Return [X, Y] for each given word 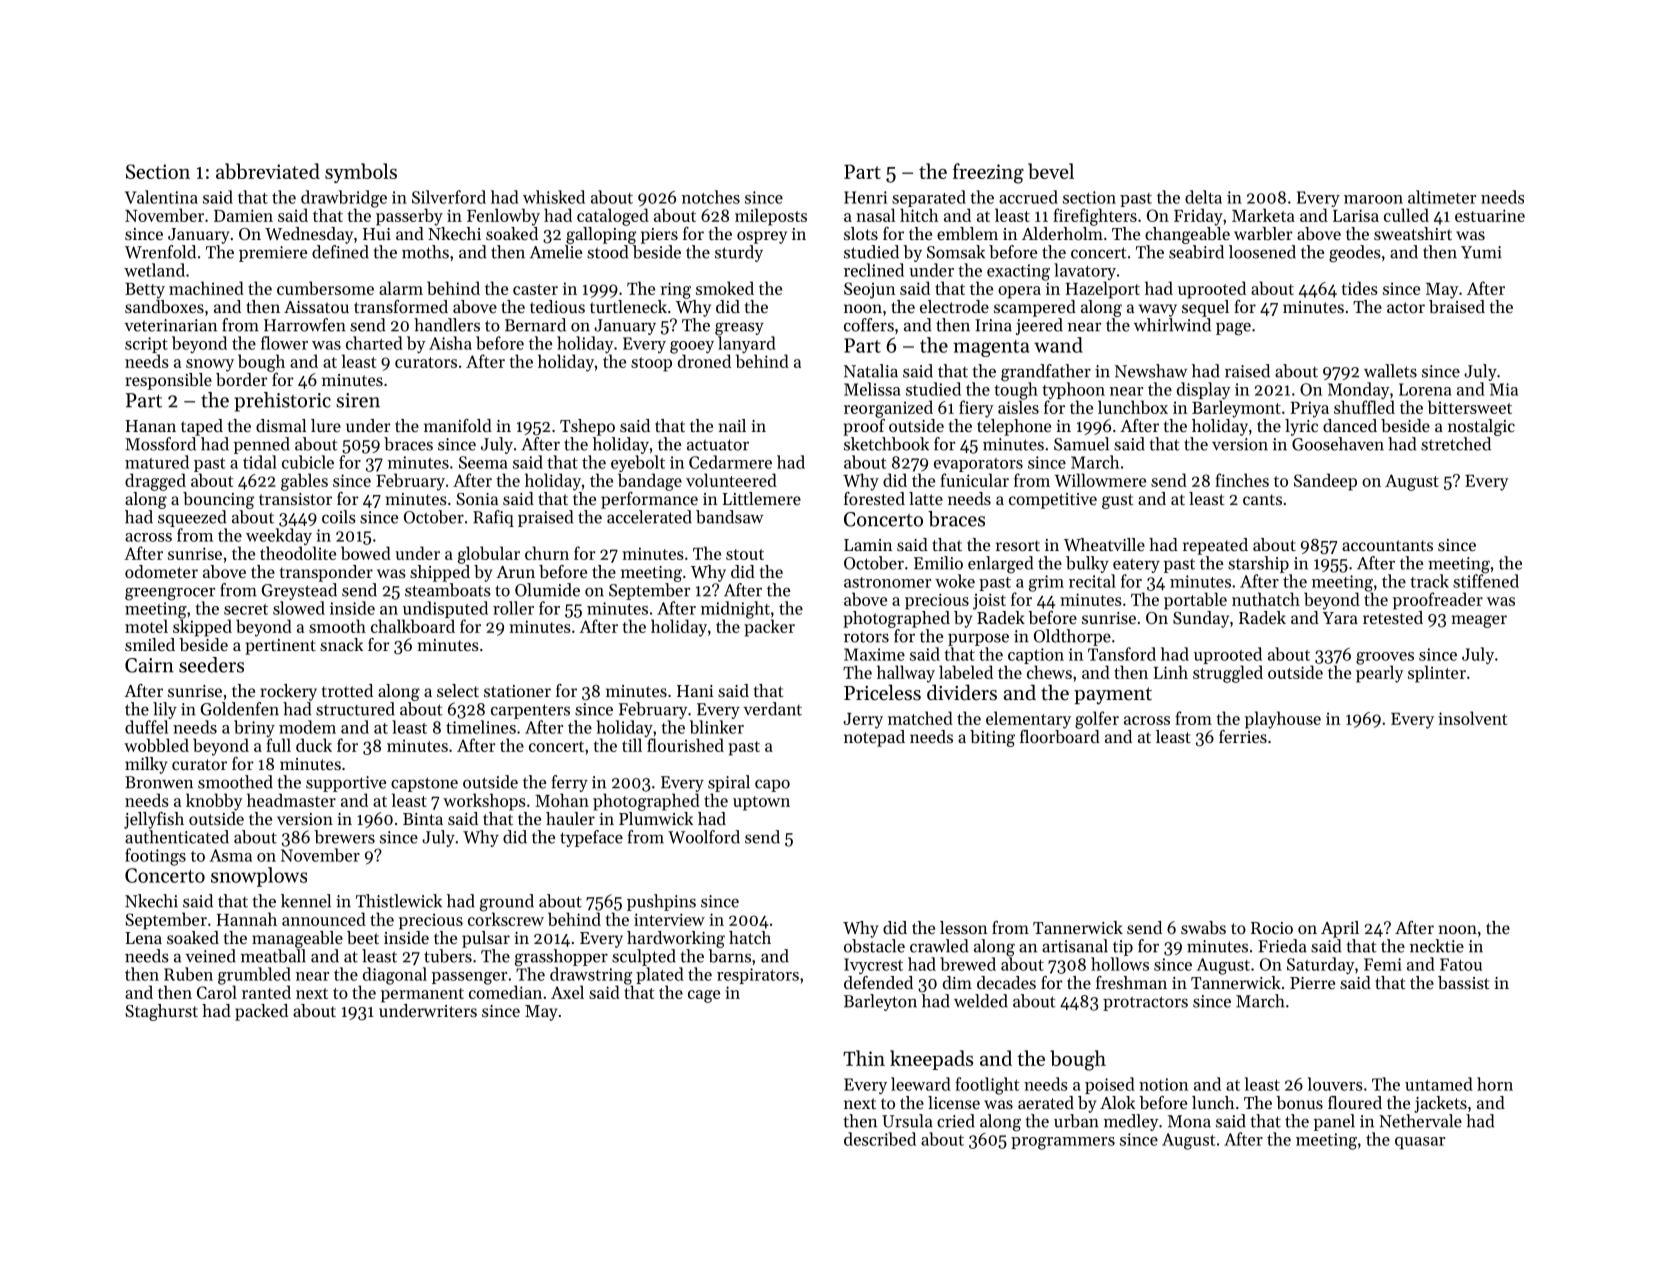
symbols [361, 173]
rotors [866, 637]
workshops [484, 802]
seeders [211, 665]
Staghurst [161, 1012]
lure [326, 425]
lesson [964, 927]
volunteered [731, 480]
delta [1203, 197]
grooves [1385, 658]
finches [1242, 480]
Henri [865, 197]
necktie [1437, 946]
